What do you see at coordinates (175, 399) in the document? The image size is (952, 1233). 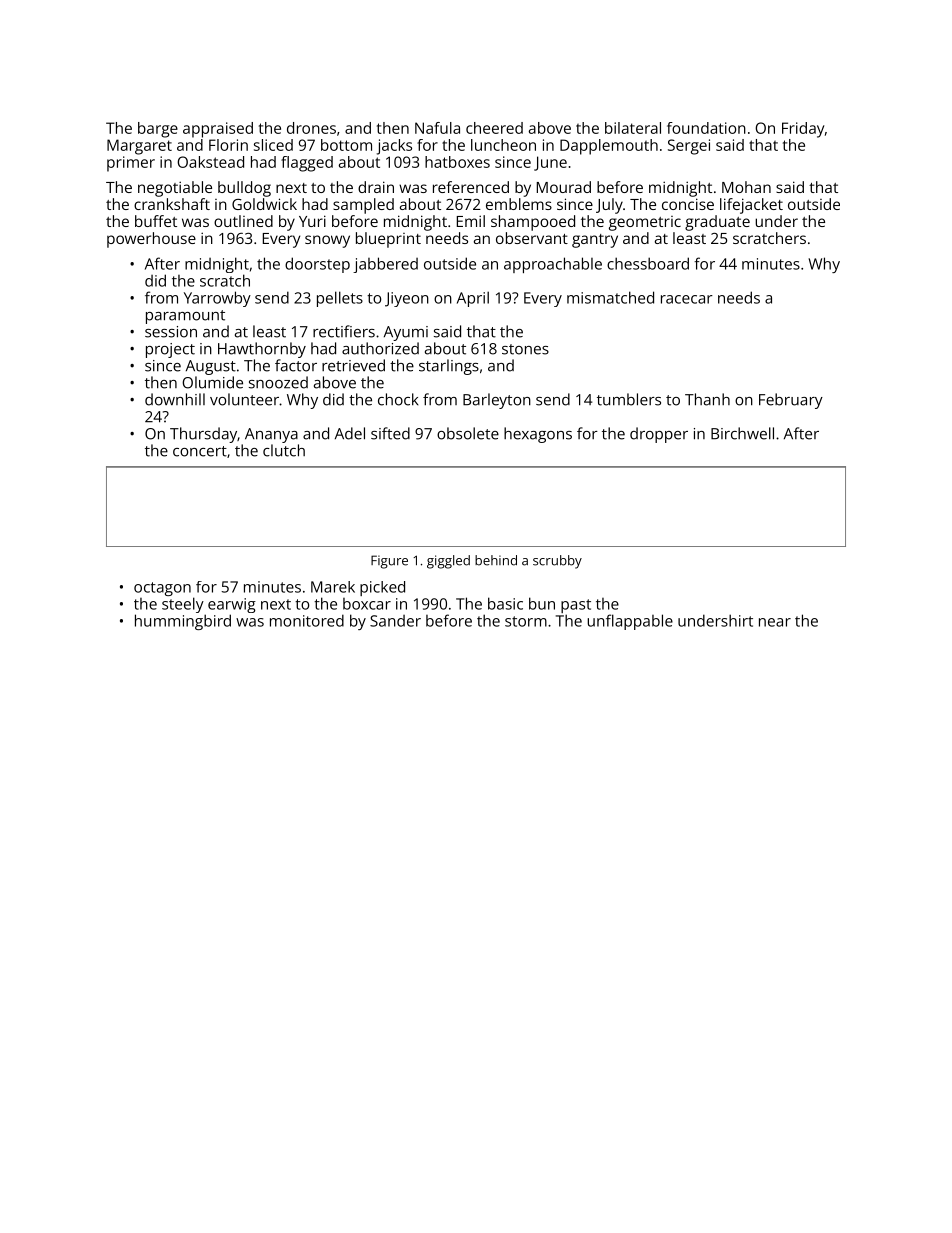 I see `downhill` at bounding box center [175, 399].
